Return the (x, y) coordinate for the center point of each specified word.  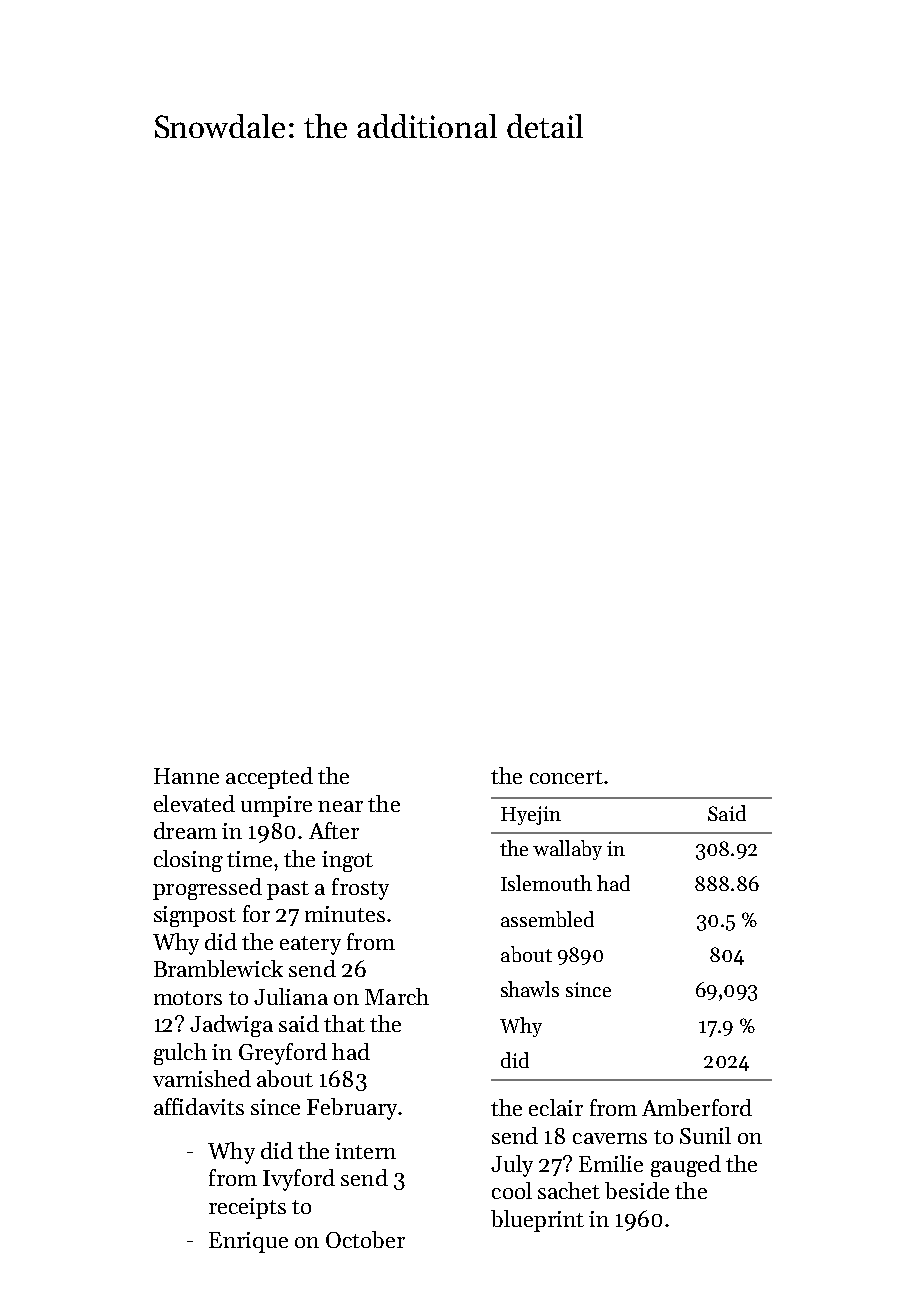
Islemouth (546, 883)
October (365, 1239)
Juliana (291, 996)
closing (188, 861)
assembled (547, 919)
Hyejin (531, 815)
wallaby (567, 850)
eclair (556, 1107)
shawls (530, 989)
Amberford (697, 1107)
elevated (194, 803)
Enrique (248, 1242)
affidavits (199, 1106)
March (397, 996)
